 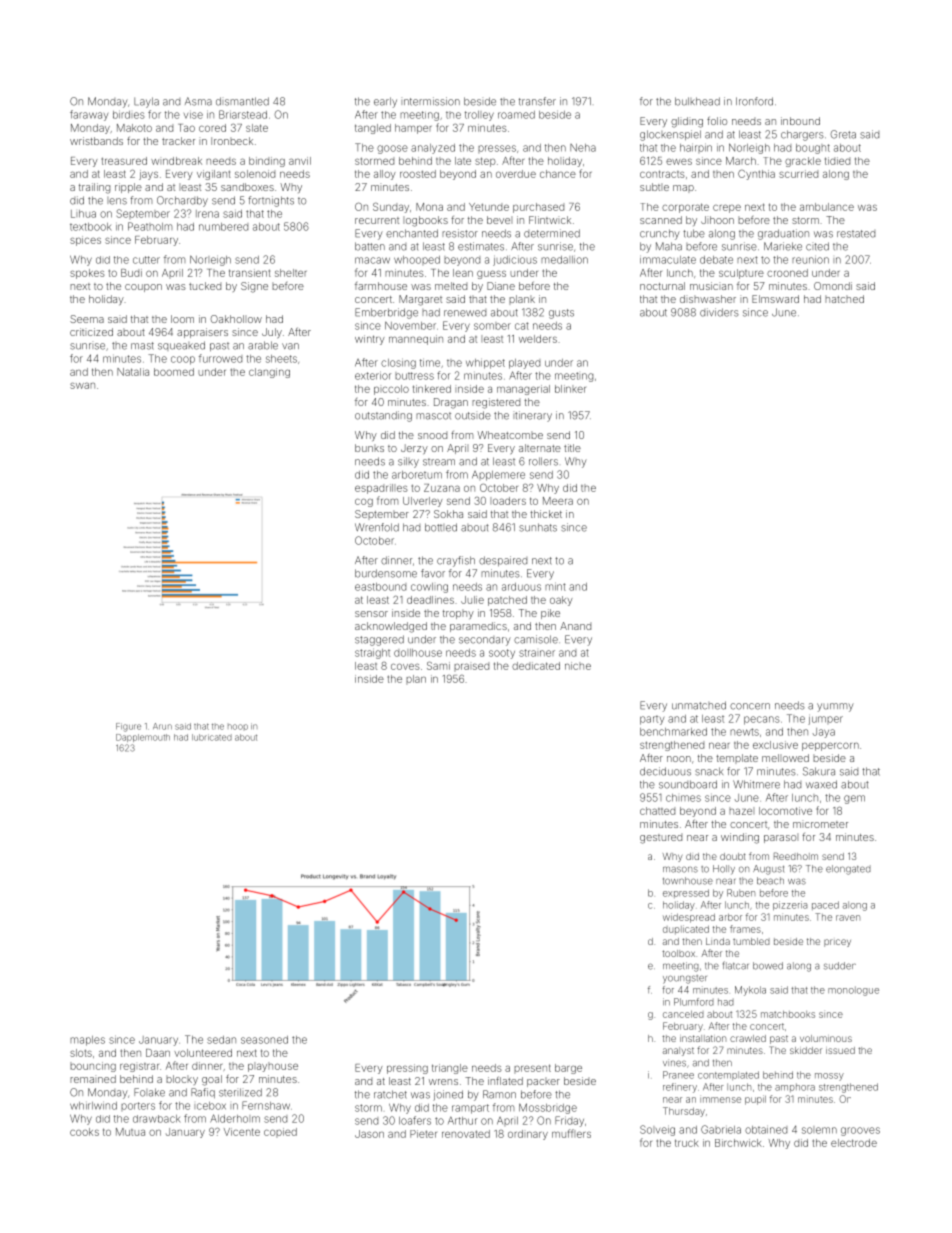 I want to click on mufflers, so click(x=571, y=1133).
